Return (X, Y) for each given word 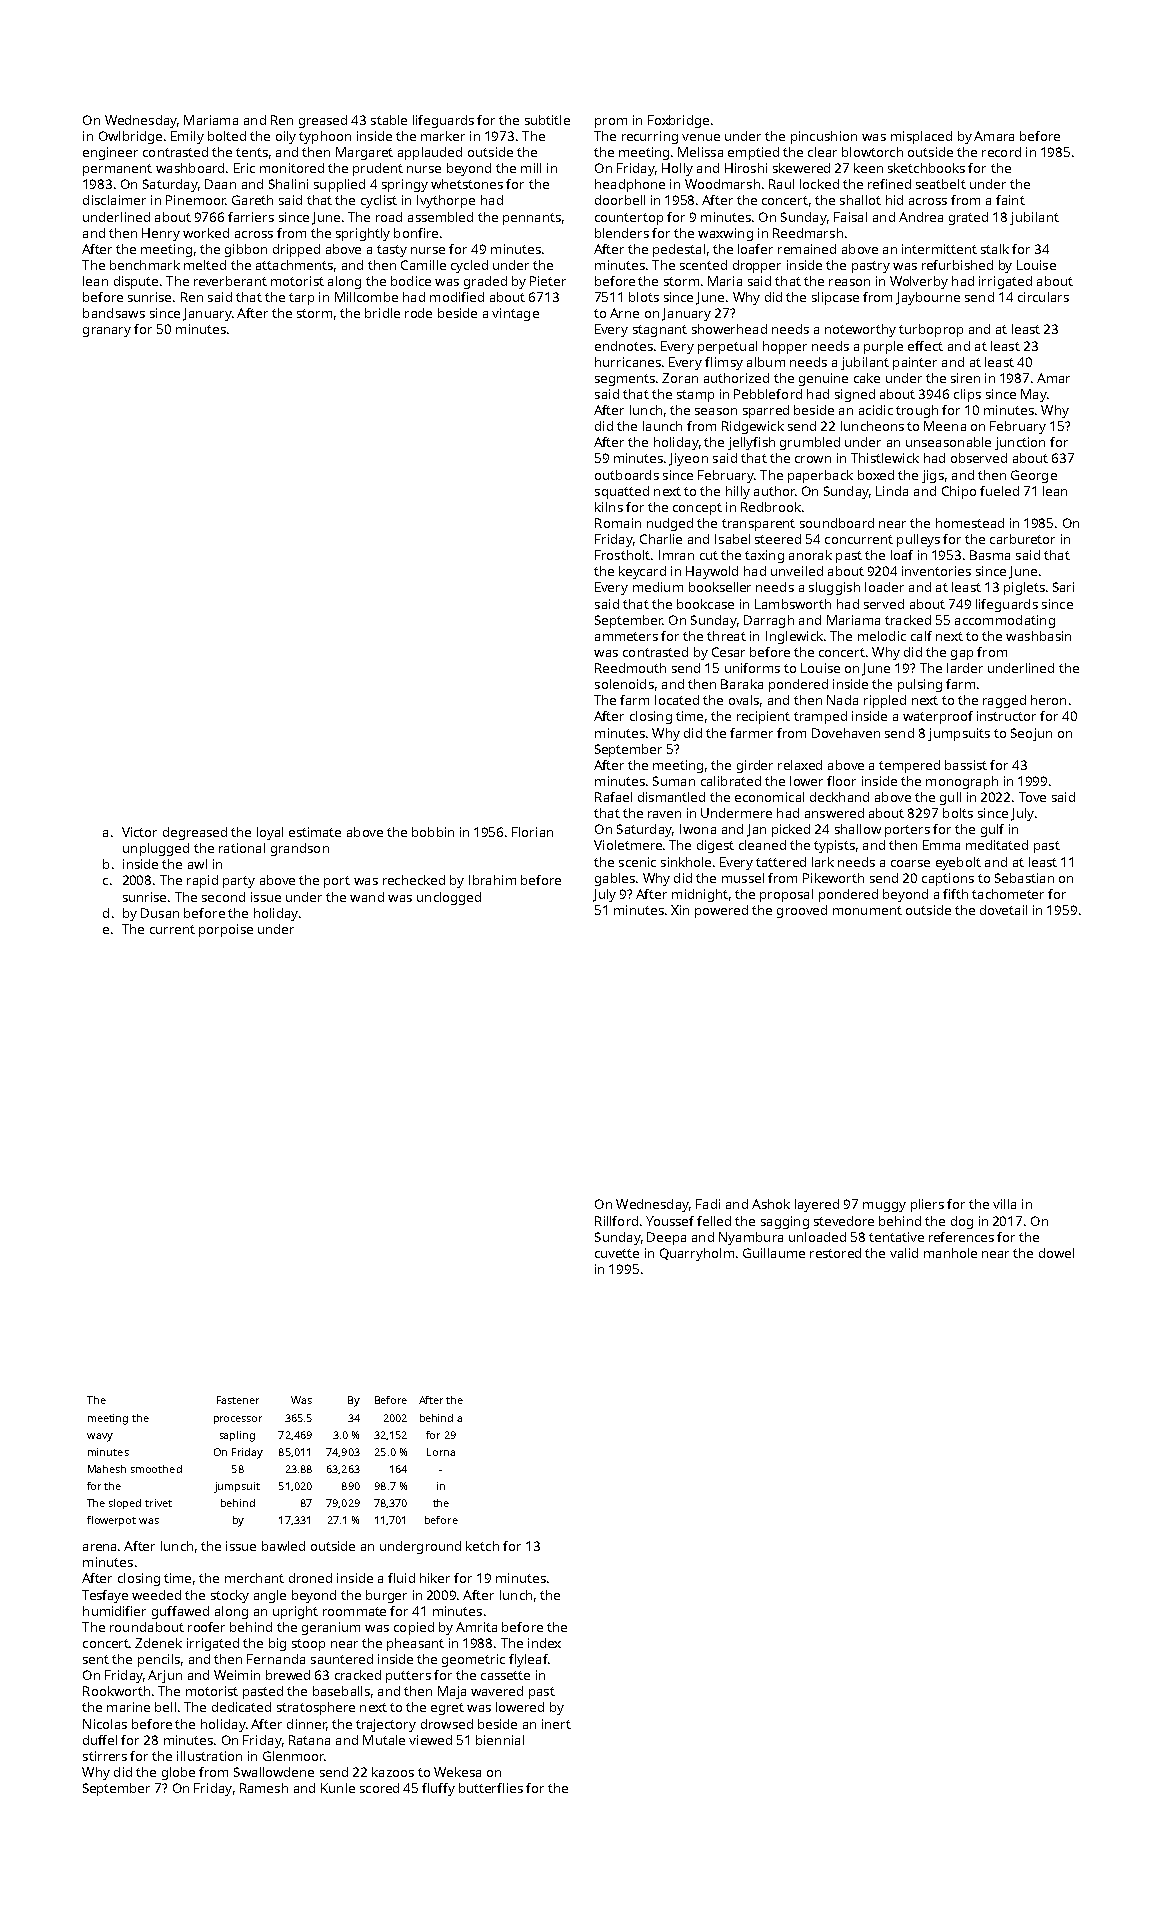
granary (107, 332)
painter (915, 363)
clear (822, 152)
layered (817, 1205)
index (544, 1643)
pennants (532, 219)
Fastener (238, 1400)
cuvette (617, 1253)
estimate (315, 832)
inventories (936, 571)
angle (270, 1596)
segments (625, 380)
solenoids (624, 684)
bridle (382, 313)
